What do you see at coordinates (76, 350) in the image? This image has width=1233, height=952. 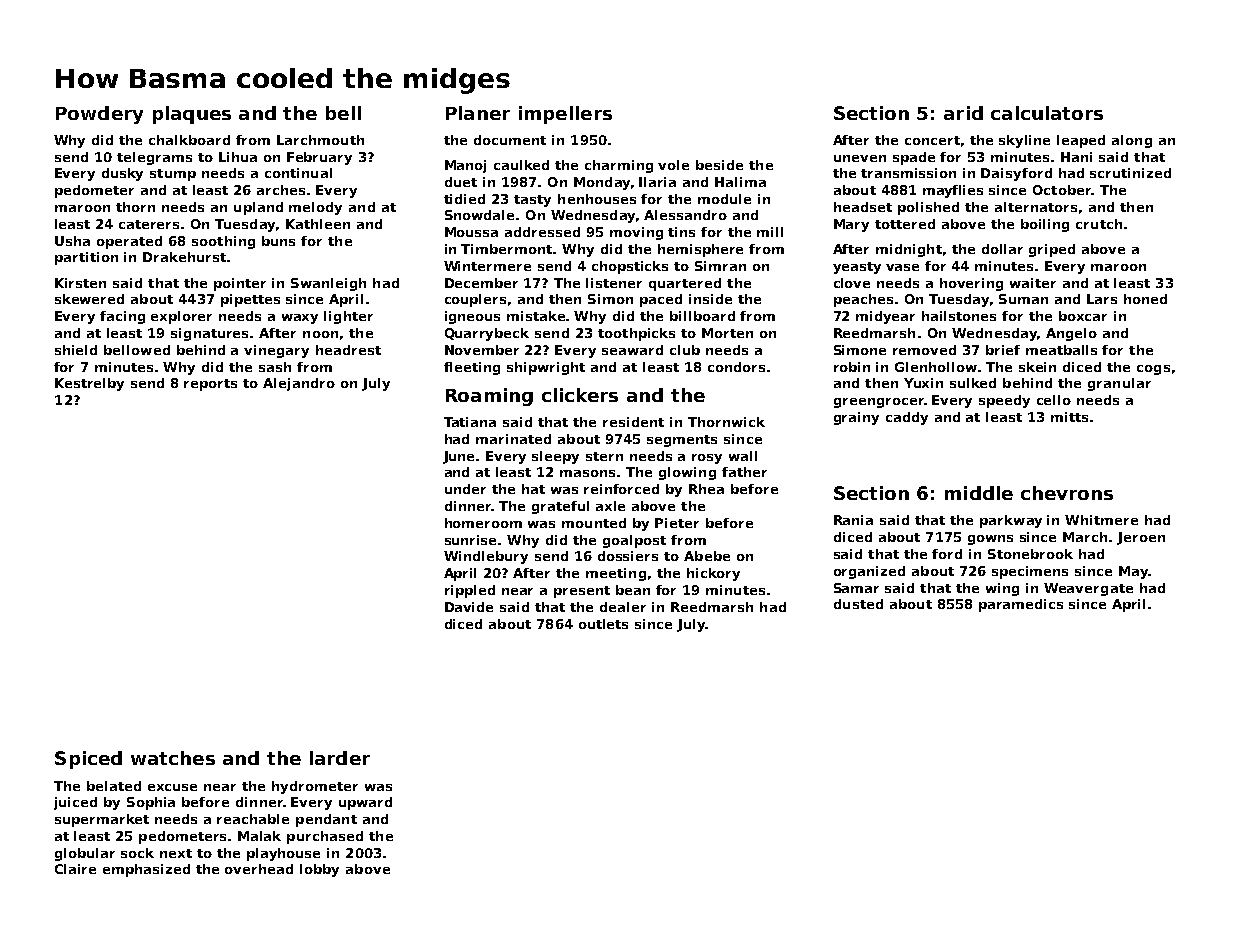 I see `shield` at bounding box center [76, 350].
